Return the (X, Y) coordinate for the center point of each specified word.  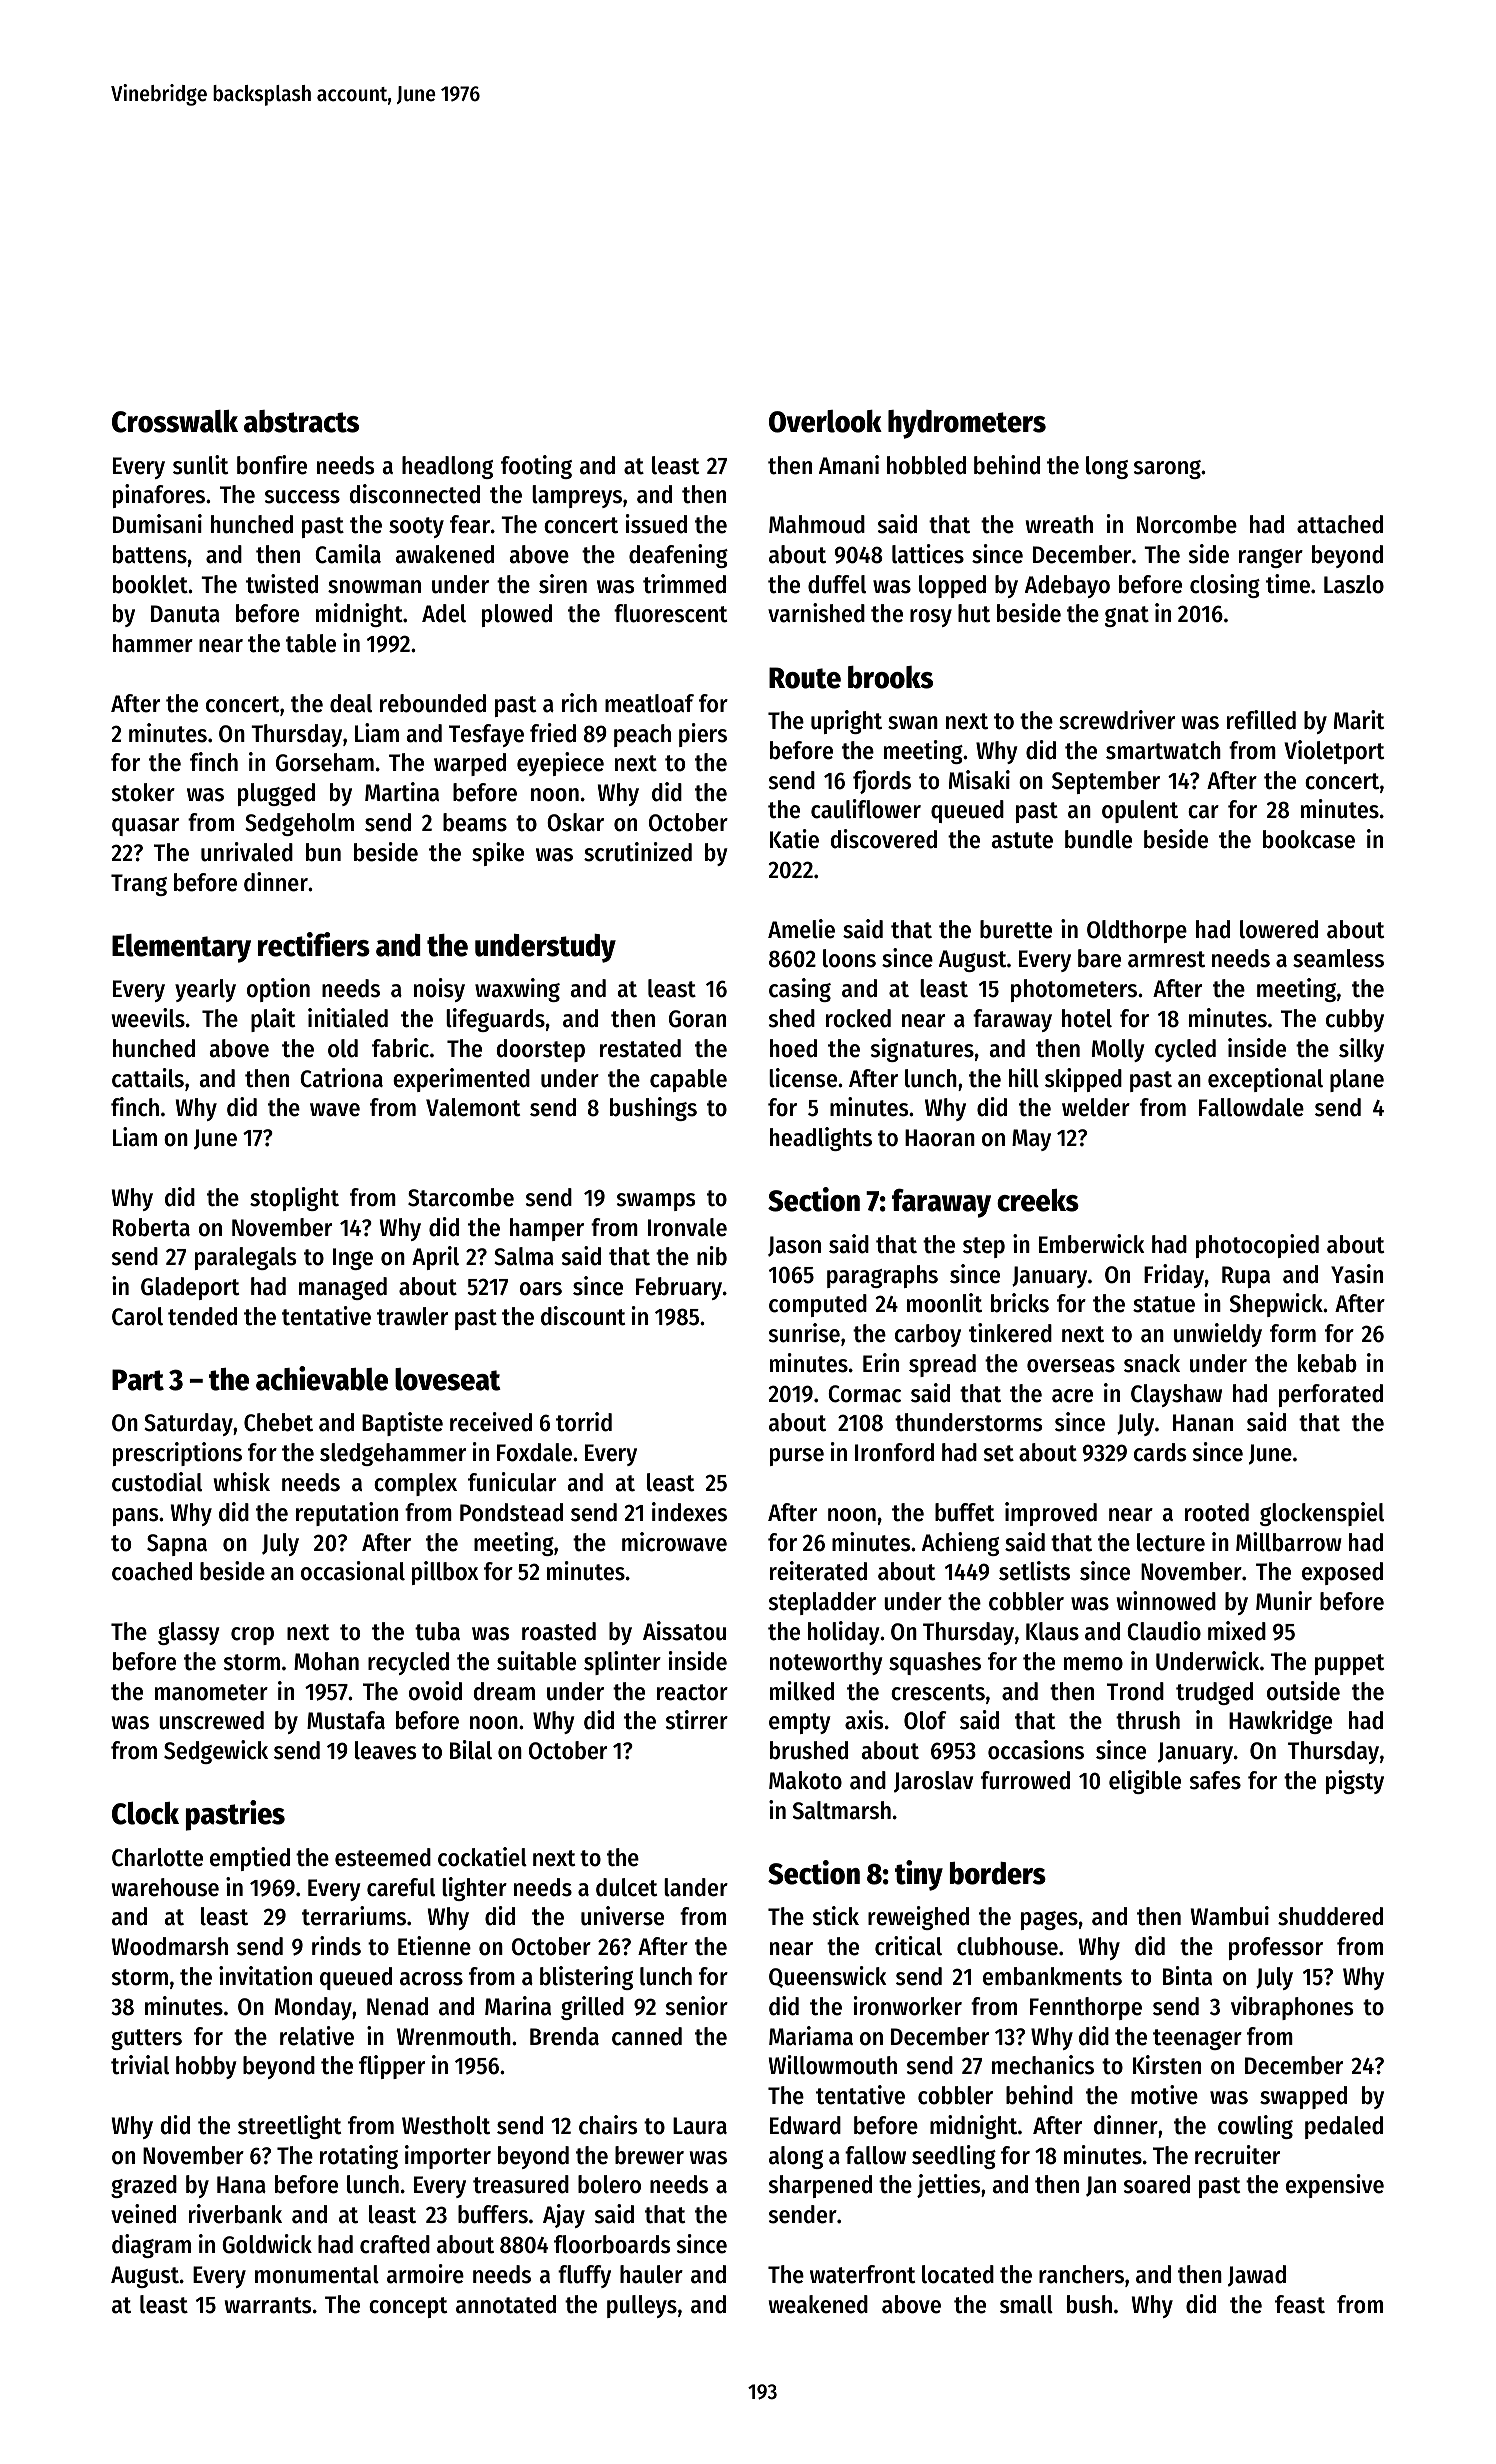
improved (1051, 1514)
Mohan (326, 1661)
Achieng (960, 1544)
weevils (148, 1018)
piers (703, 735)
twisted (282, 584)
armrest (1166, 959)
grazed (144, 2186)
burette (1016, 929)
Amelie (801, 929)
